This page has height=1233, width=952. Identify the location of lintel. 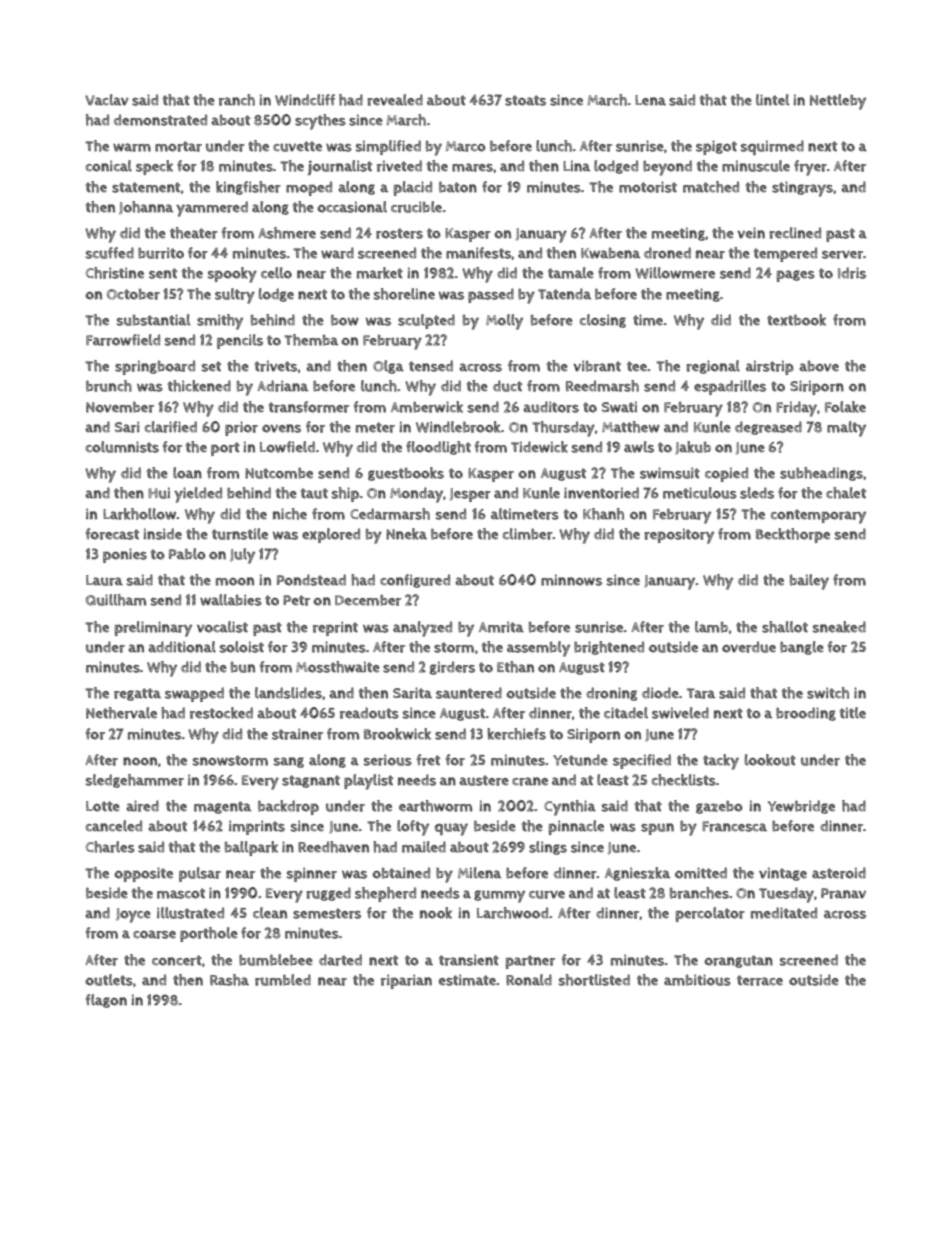
(772, 100).
